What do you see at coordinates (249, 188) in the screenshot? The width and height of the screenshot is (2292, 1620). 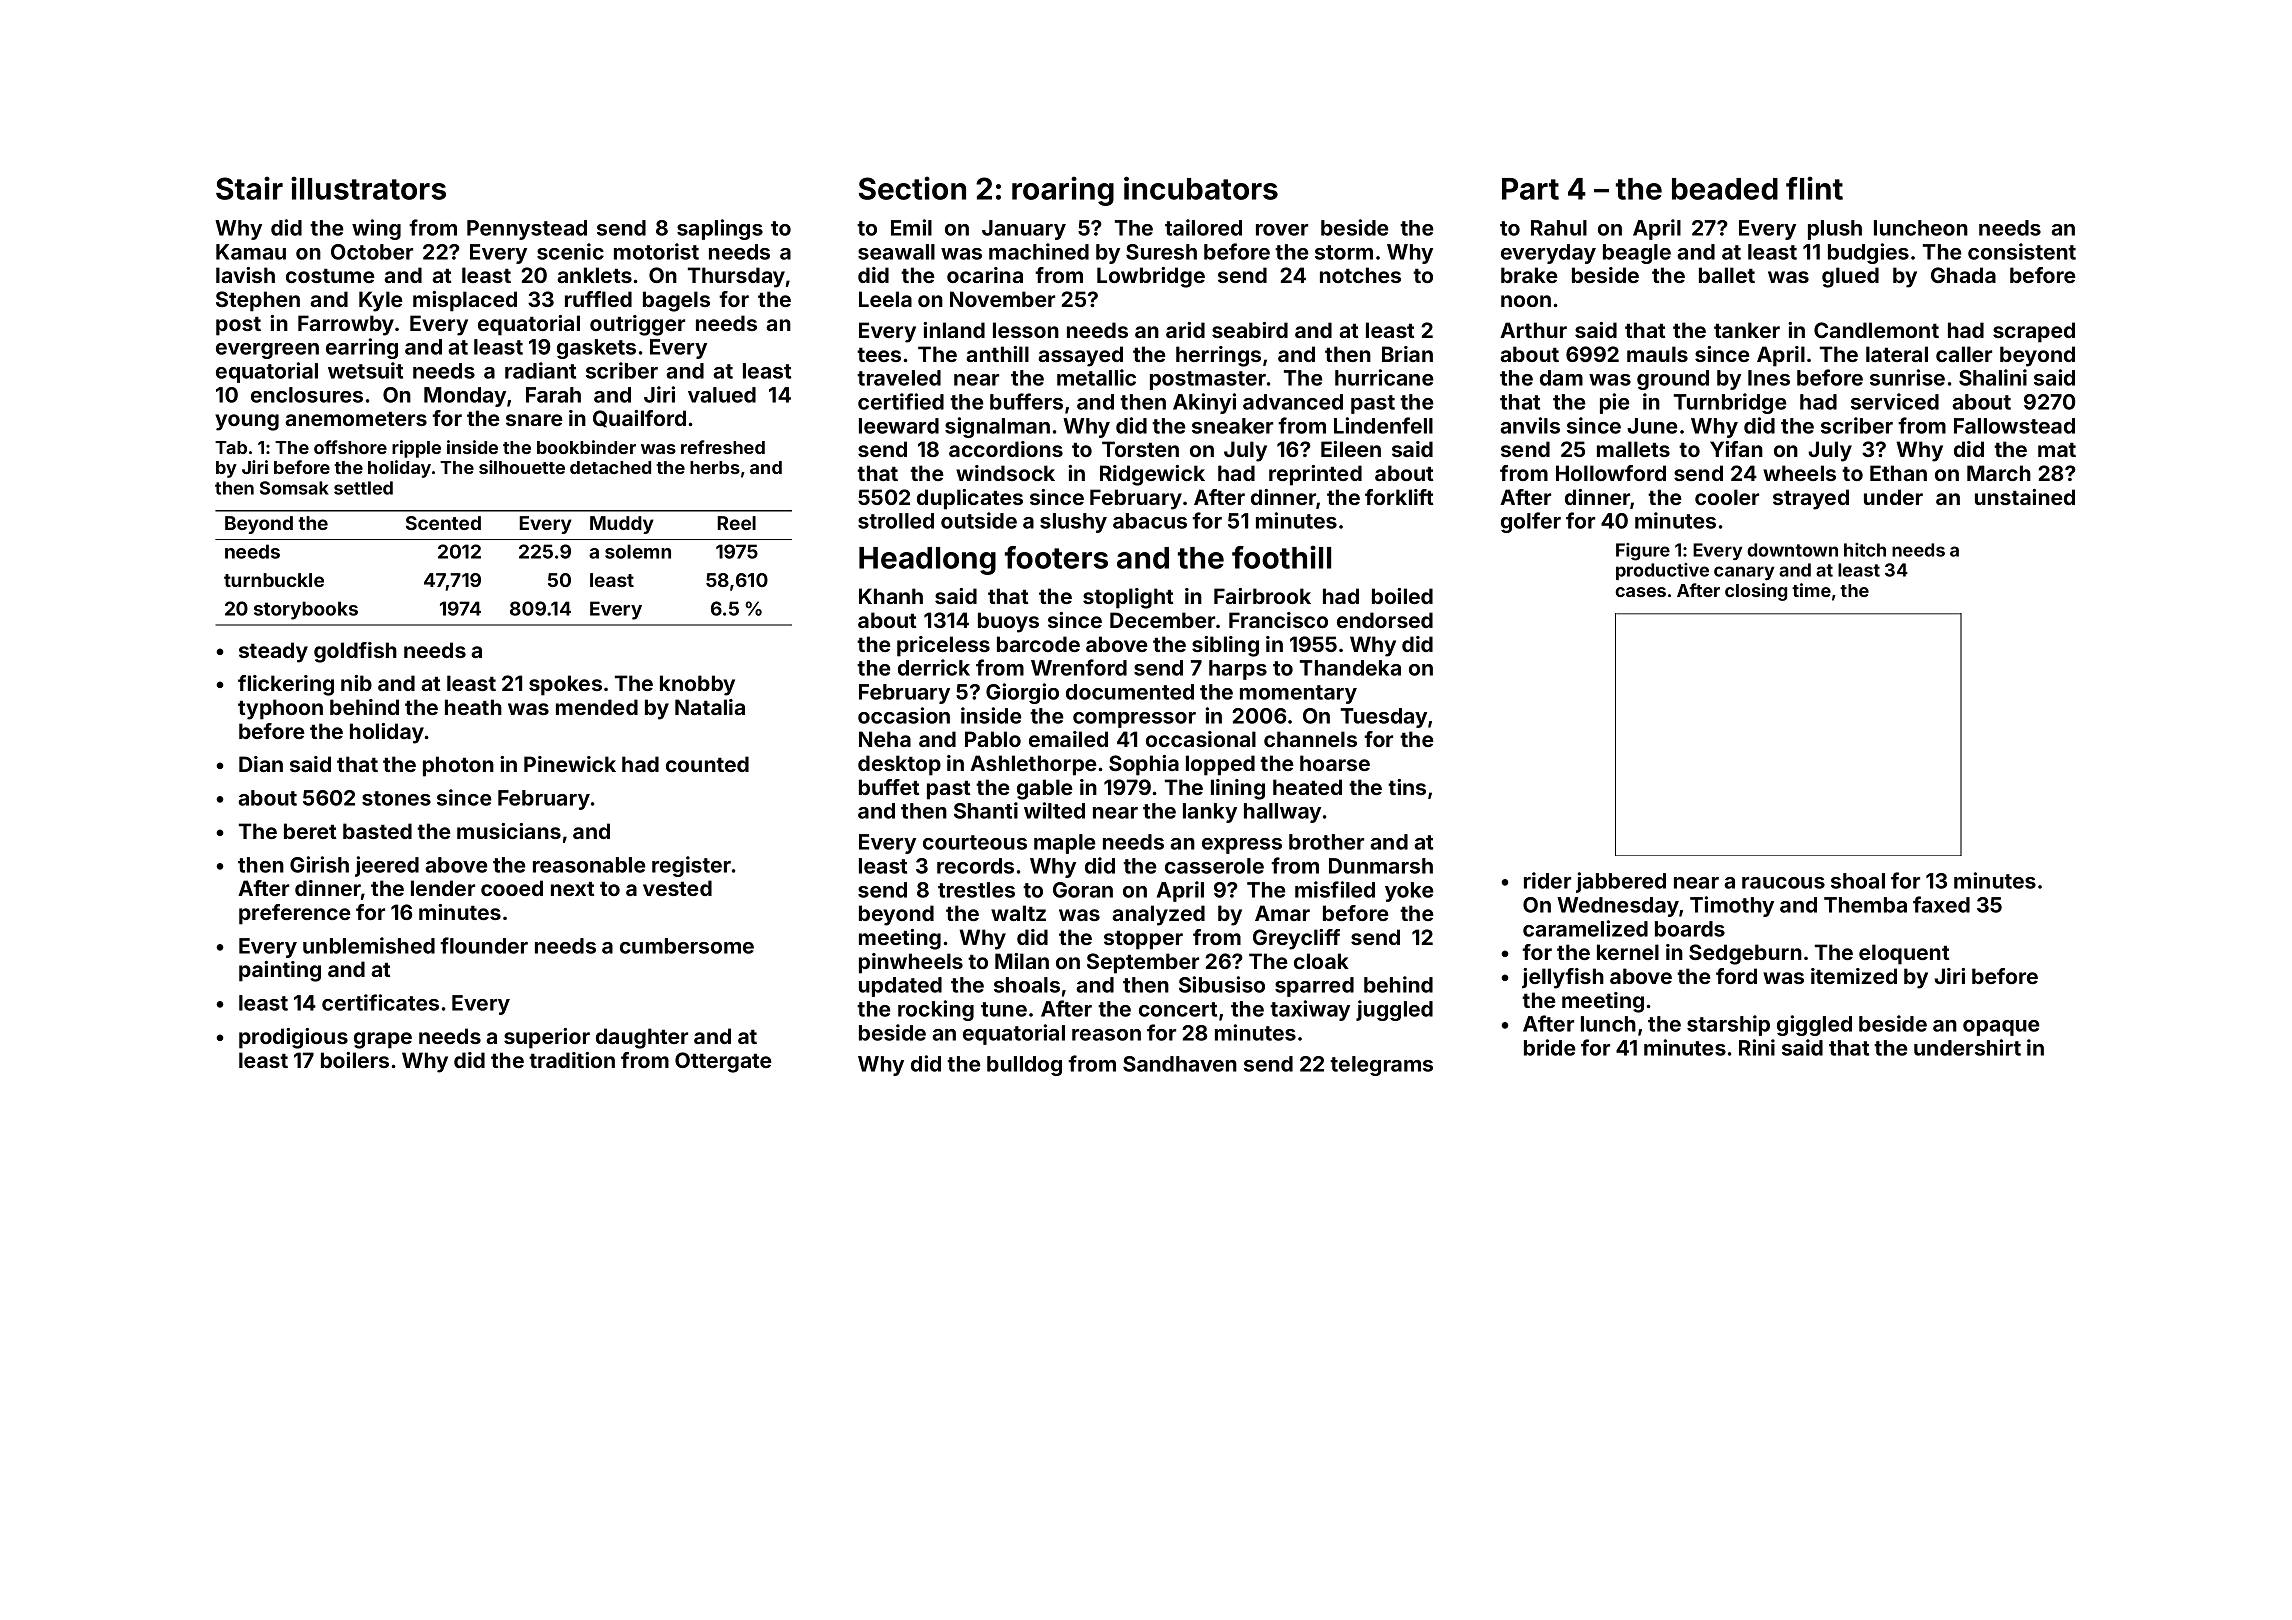 I see `Stair` at bounding box center [249, 188].
